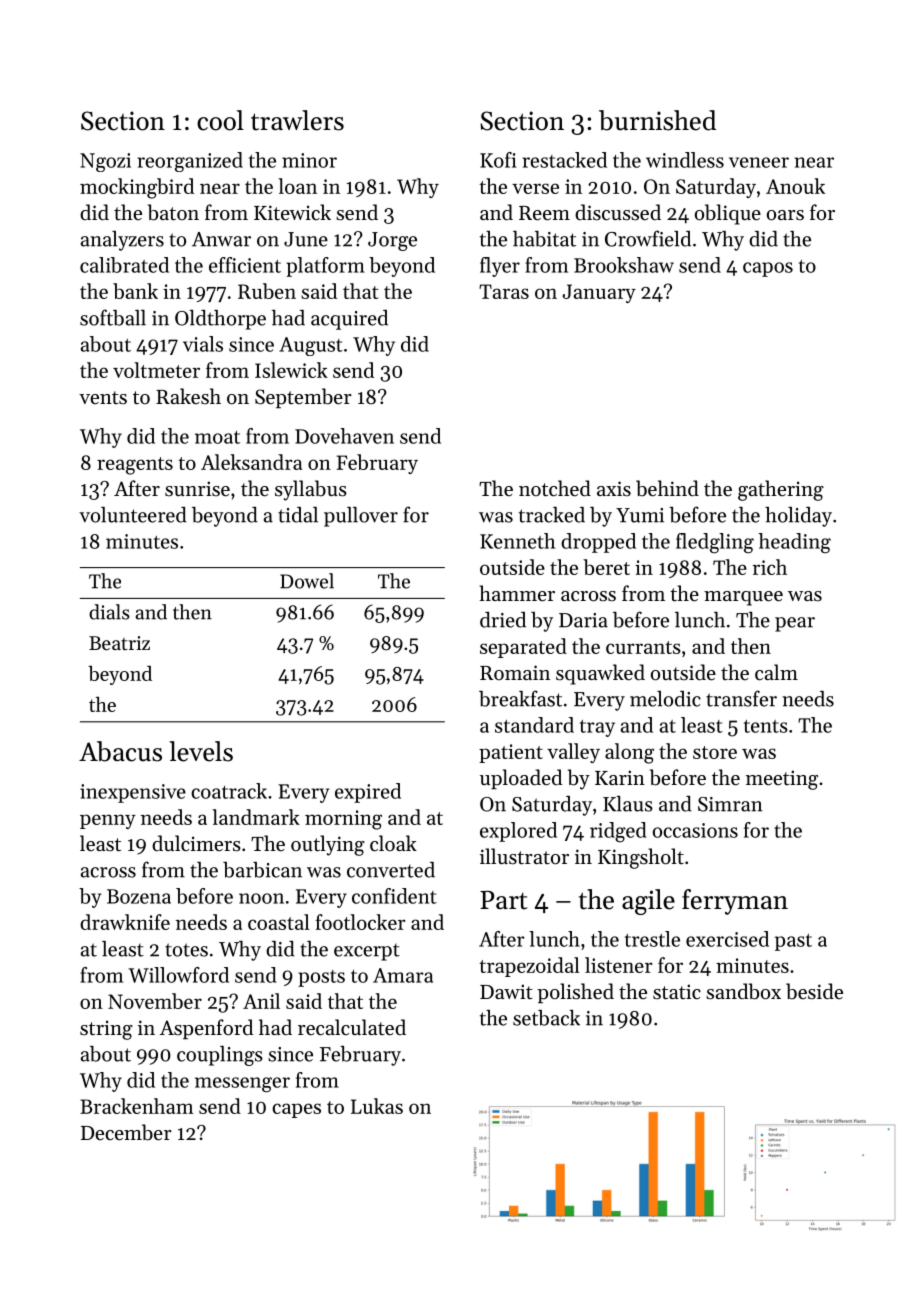 The width and height of the image is (924, 1311). What do you see at coordinates (814, 991) in the image?
I see `beside` at bounding box center [814, 991].
